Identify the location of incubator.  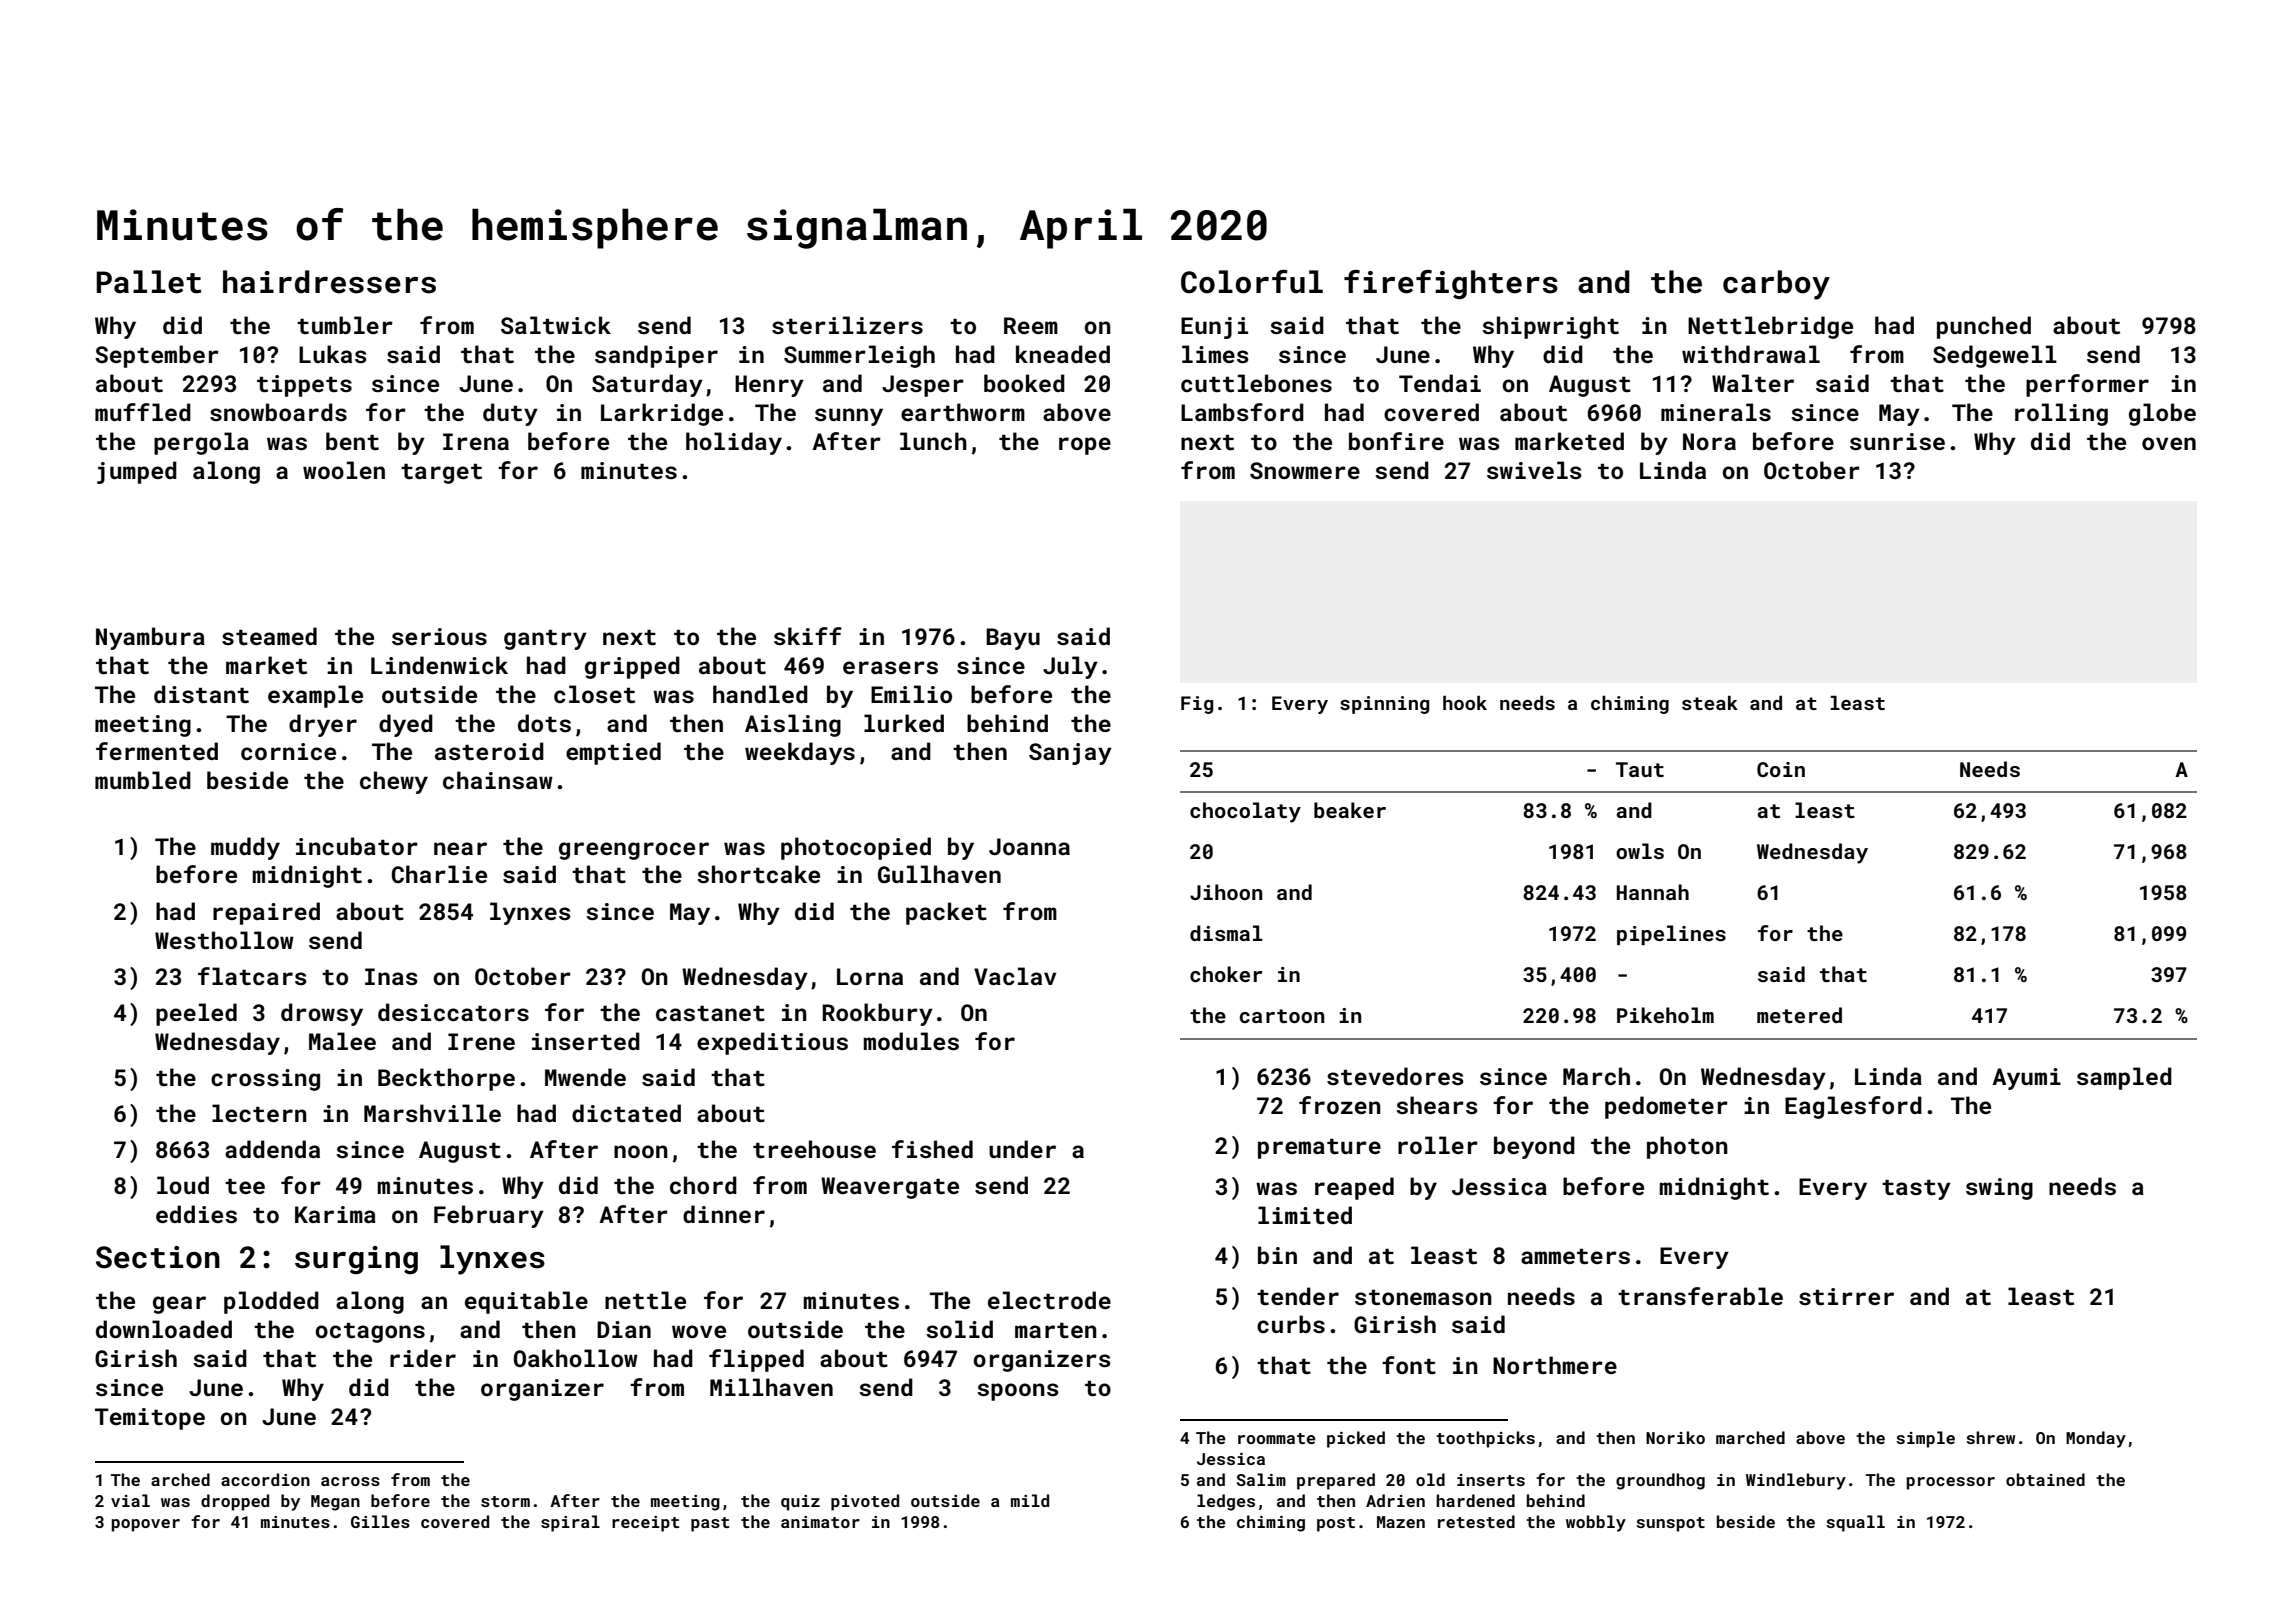
(357, 846).
